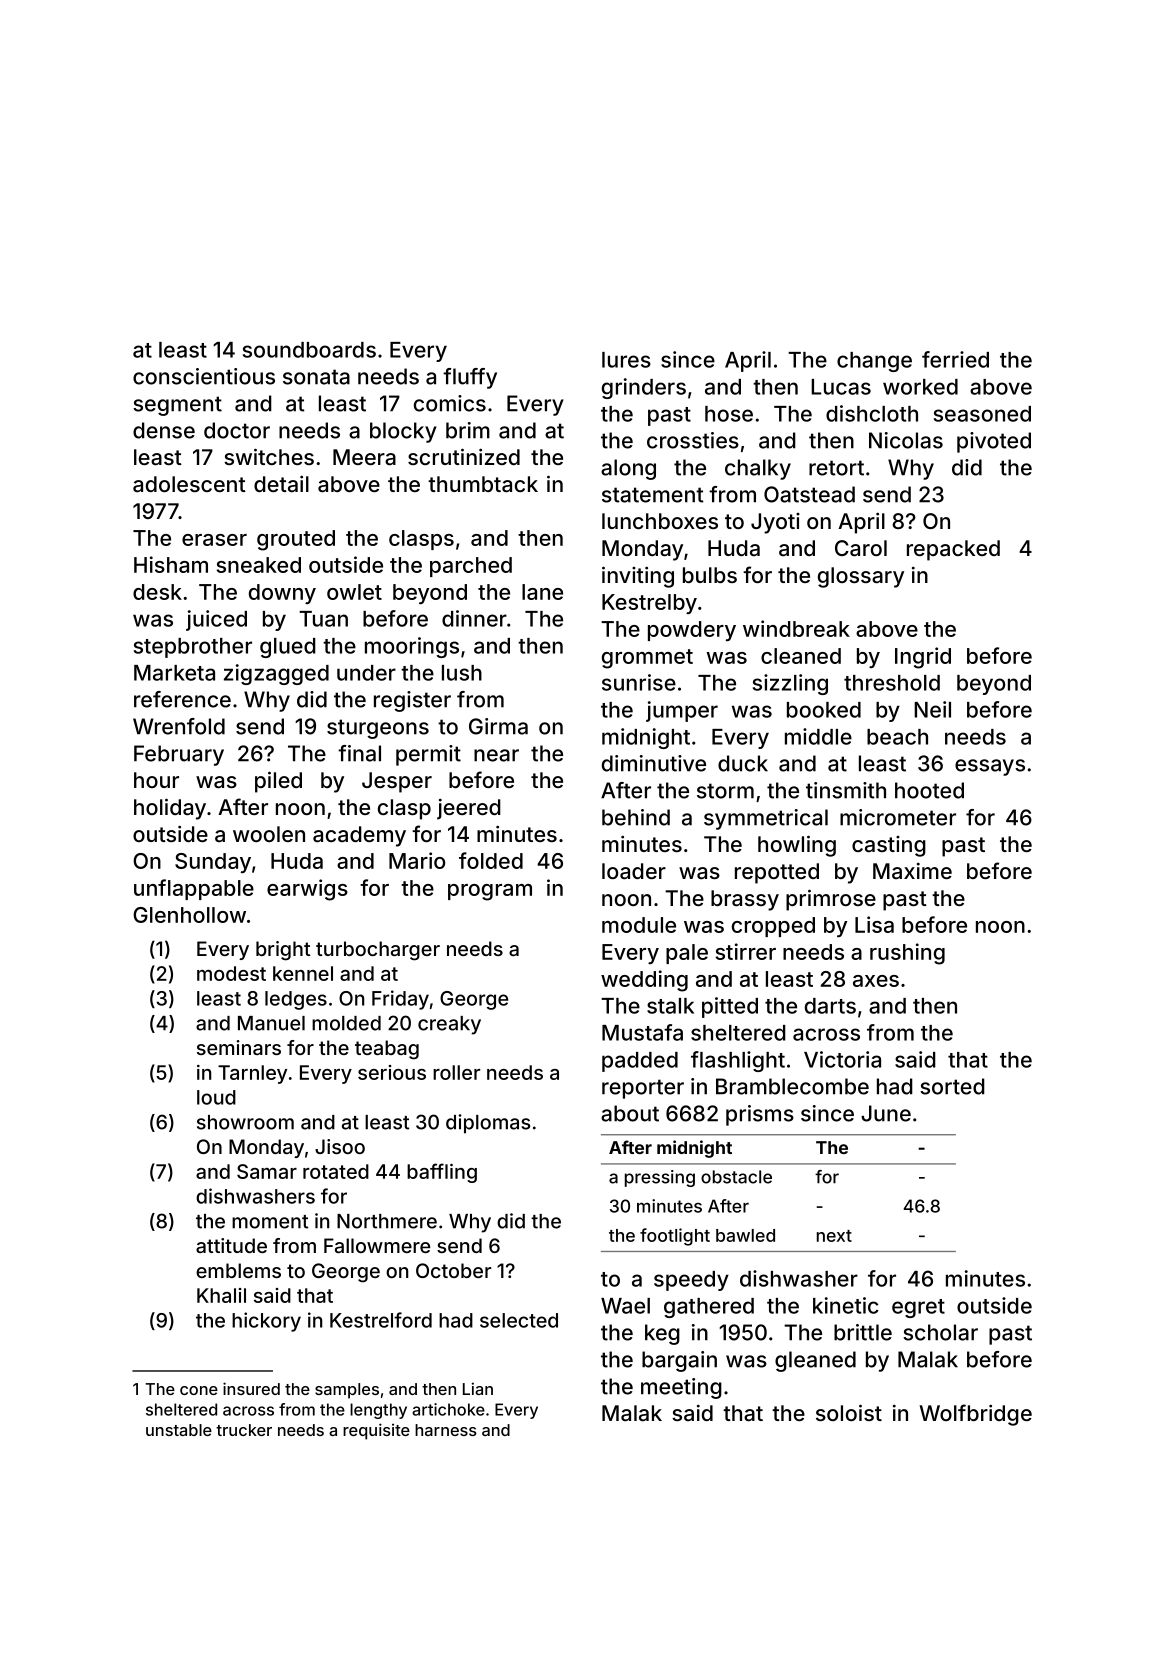 This image has width=1165, height=1654. Describe the element at coordinates (189, 915) in the image. I see `Glenhollow` at that location.
